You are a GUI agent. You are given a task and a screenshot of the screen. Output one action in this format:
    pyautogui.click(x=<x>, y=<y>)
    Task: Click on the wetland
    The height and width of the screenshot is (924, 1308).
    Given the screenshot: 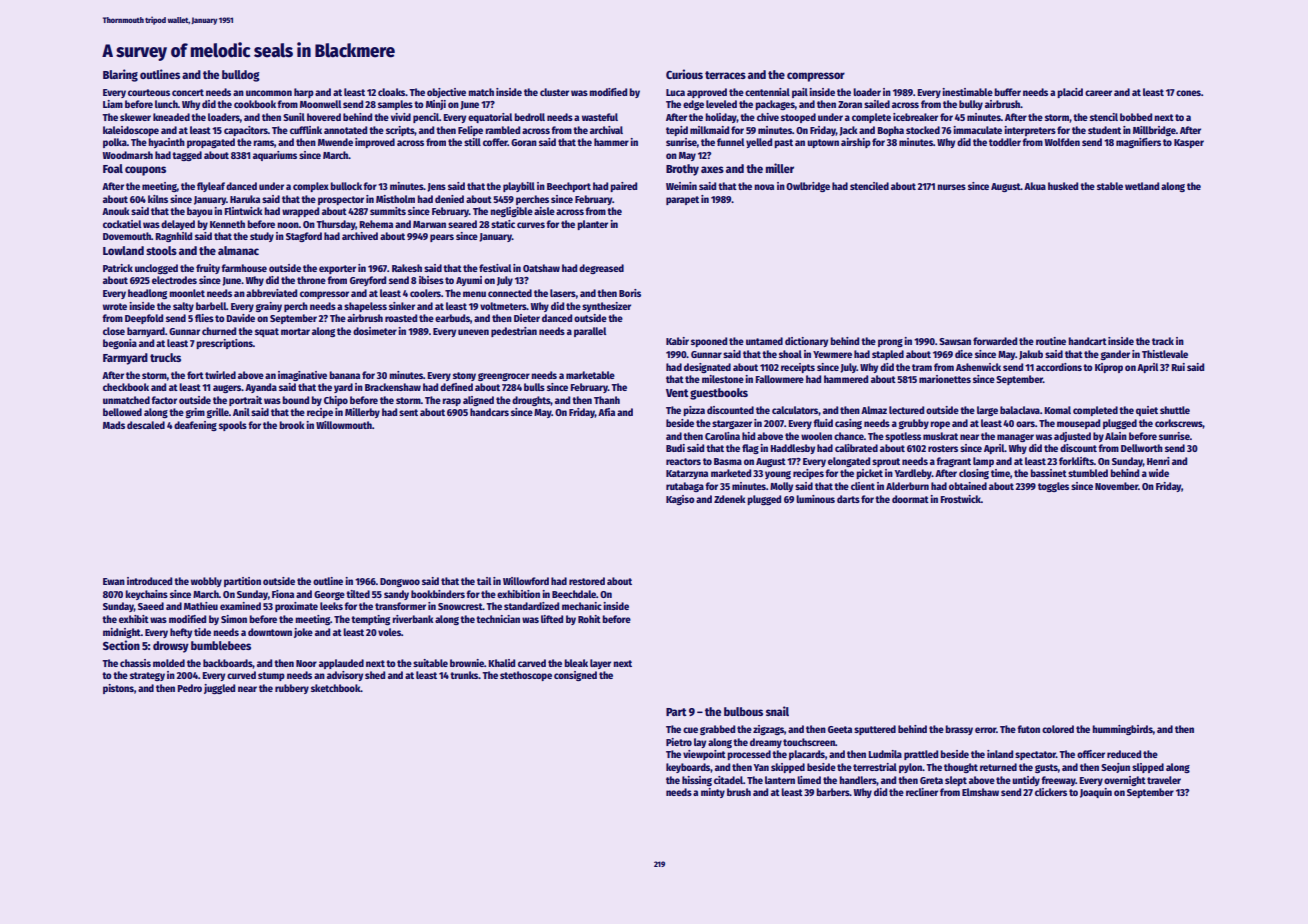 What is the action you would take?
    pyautogui.click(x=1142, y=186)
